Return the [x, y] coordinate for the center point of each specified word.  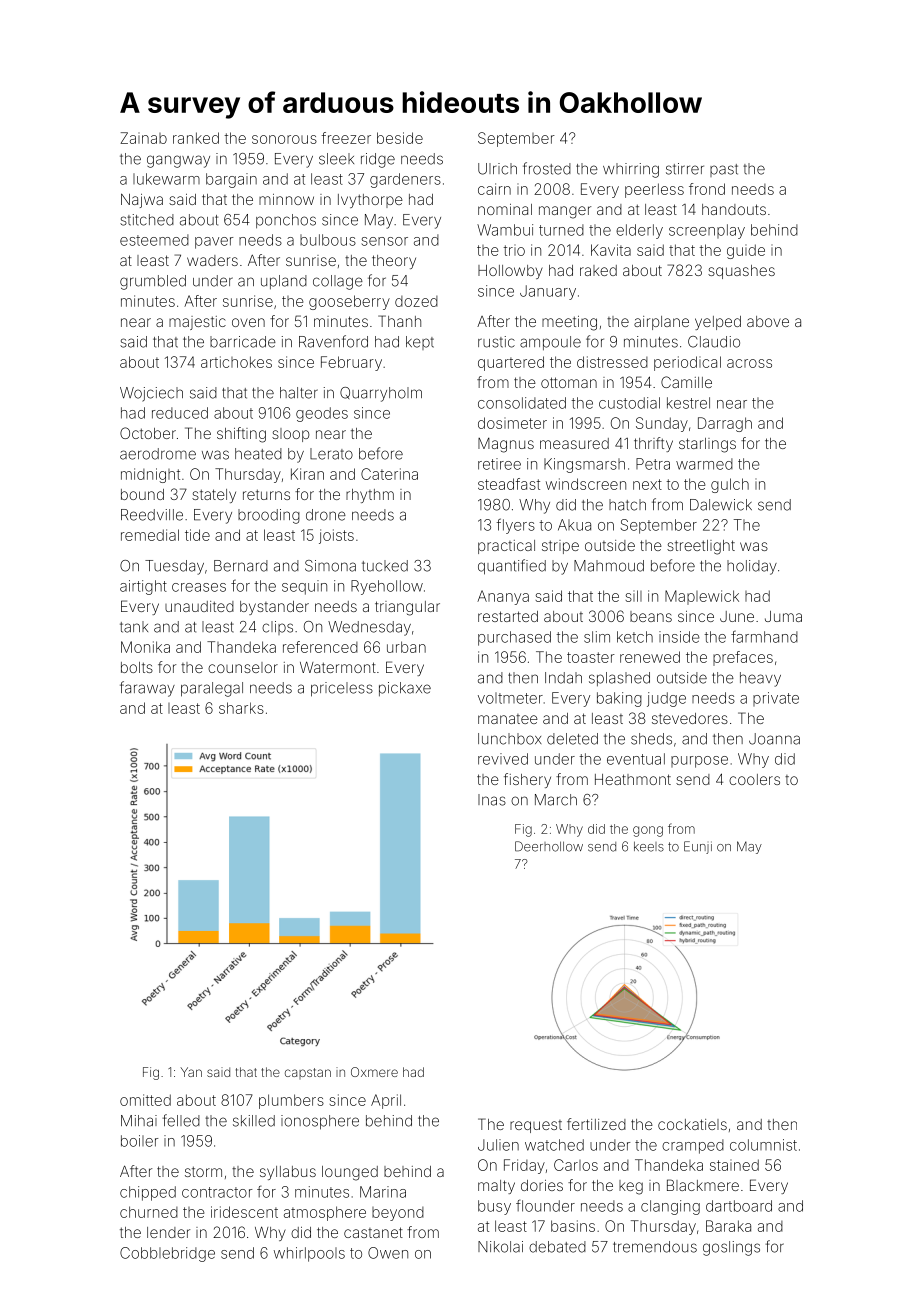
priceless [342, 689]
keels [649, 846]
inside [679, 637]
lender [168, 1232]
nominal [505, 209]
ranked [196, 138]
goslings [731, 1248]
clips [277, 628]
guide [746, 251]
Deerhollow [549, 846]
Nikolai [500, 1247]
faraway [147, 689]
